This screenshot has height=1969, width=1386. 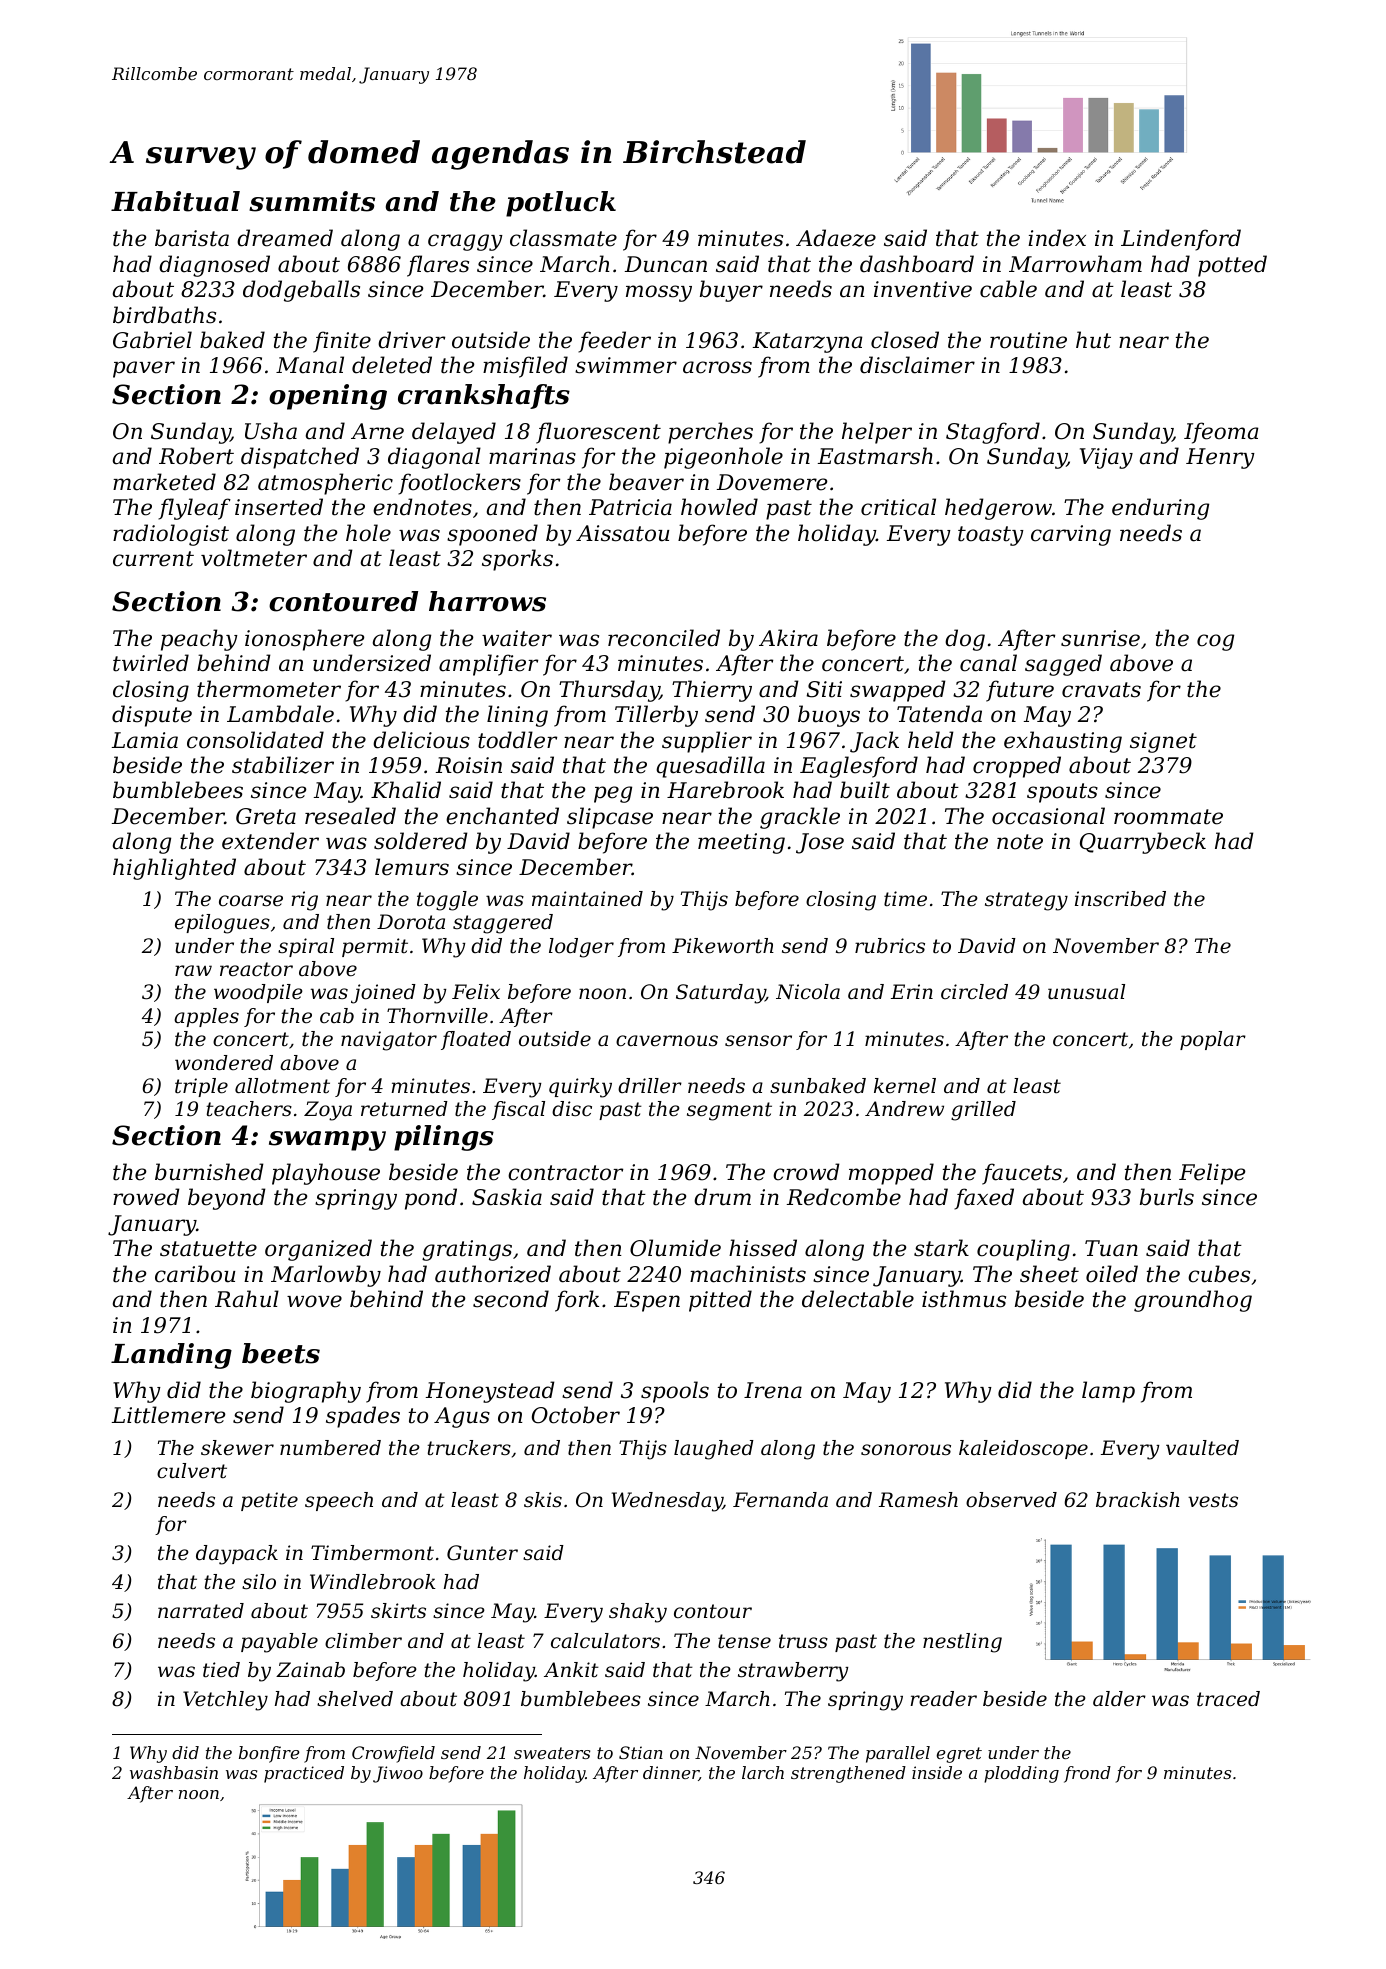 I want to click on vests, so click(x=1213, y=1500).
